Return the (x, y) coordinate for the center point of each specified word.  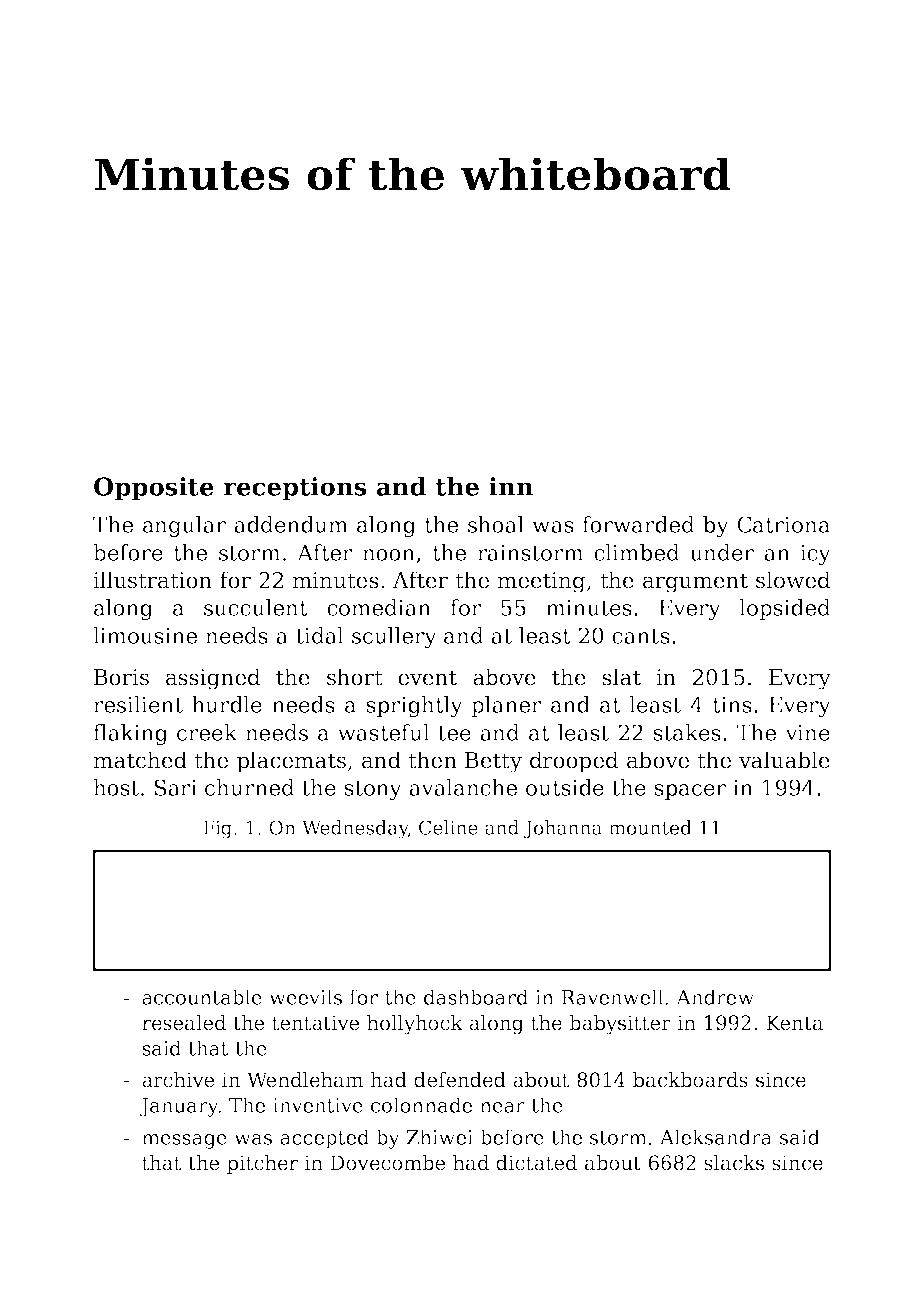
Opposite (154, 489)
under (722, 552)
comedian (379, 607)
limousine (145, 635)
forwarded (638, 524)
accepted (324, 1139)
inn (511, 486)
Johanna (563, 829)
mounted (650, 827)
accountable (202, 997)
